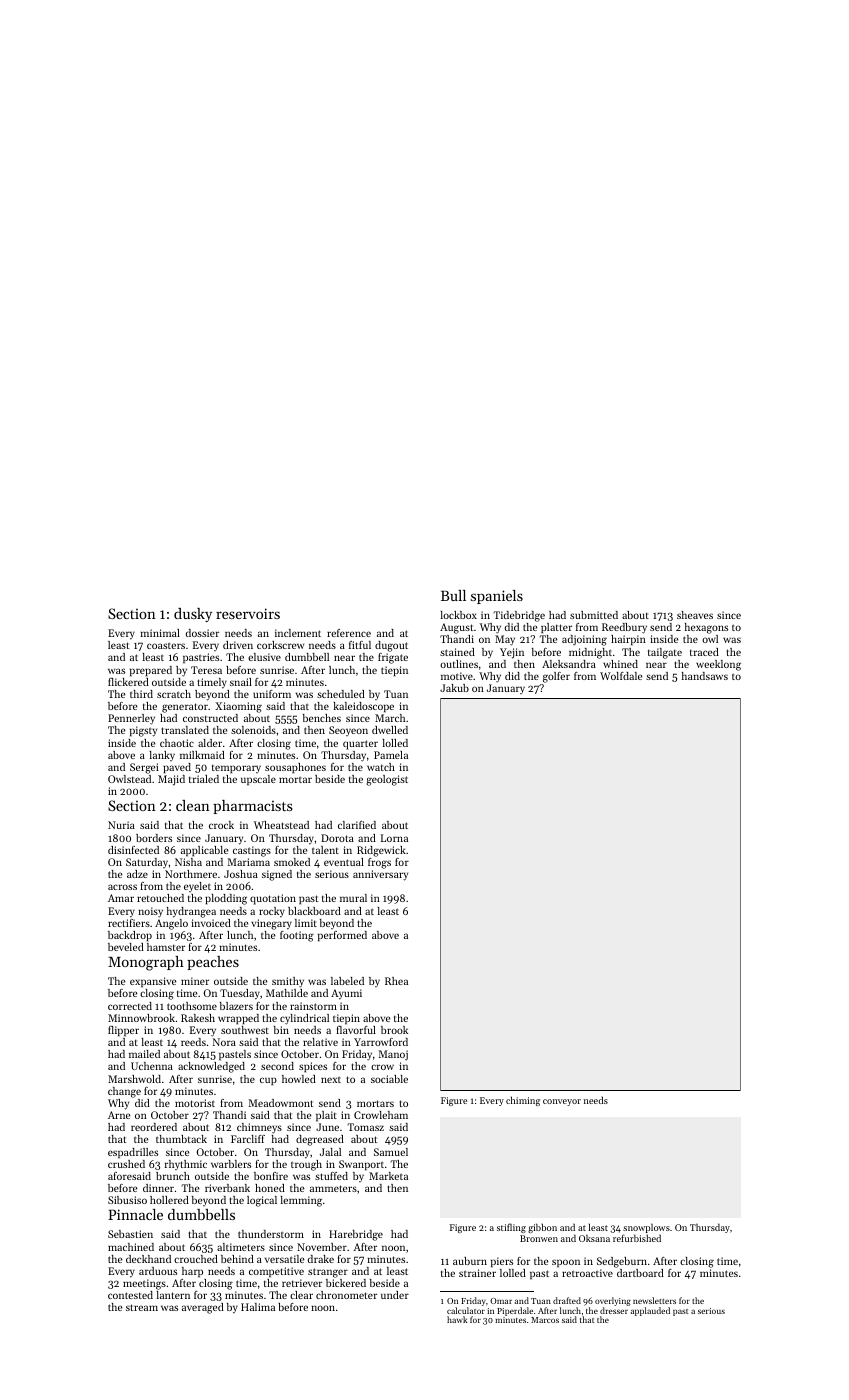 The width and height of the image is (849, 1400). I want to click on Harebridge, so click(356, 1235).
